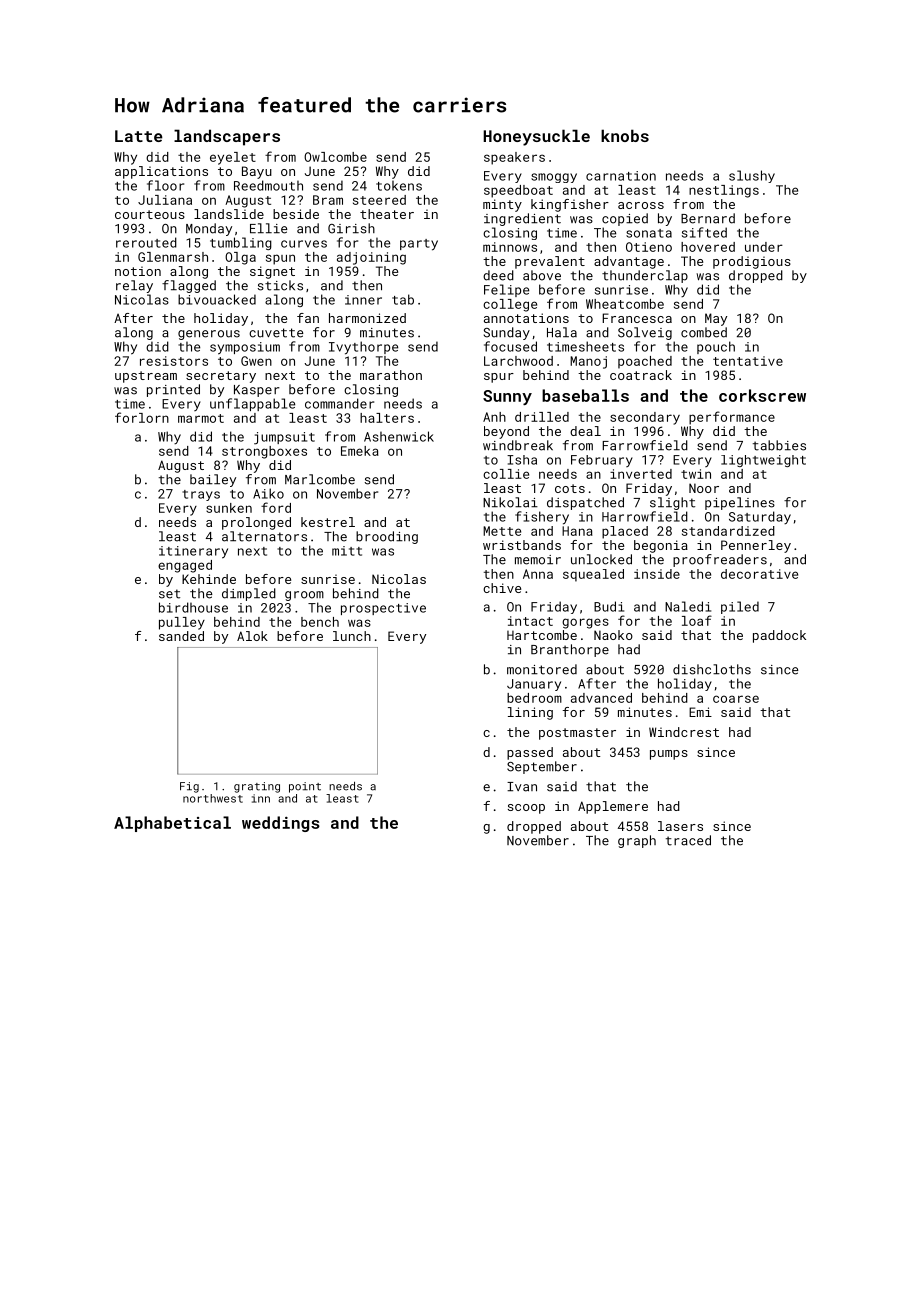 Image resolution: width=924 pixels, height=1308 pixels. Describe the element at coordinates (227, 137) in the image. I see `landscapers` at that location.
